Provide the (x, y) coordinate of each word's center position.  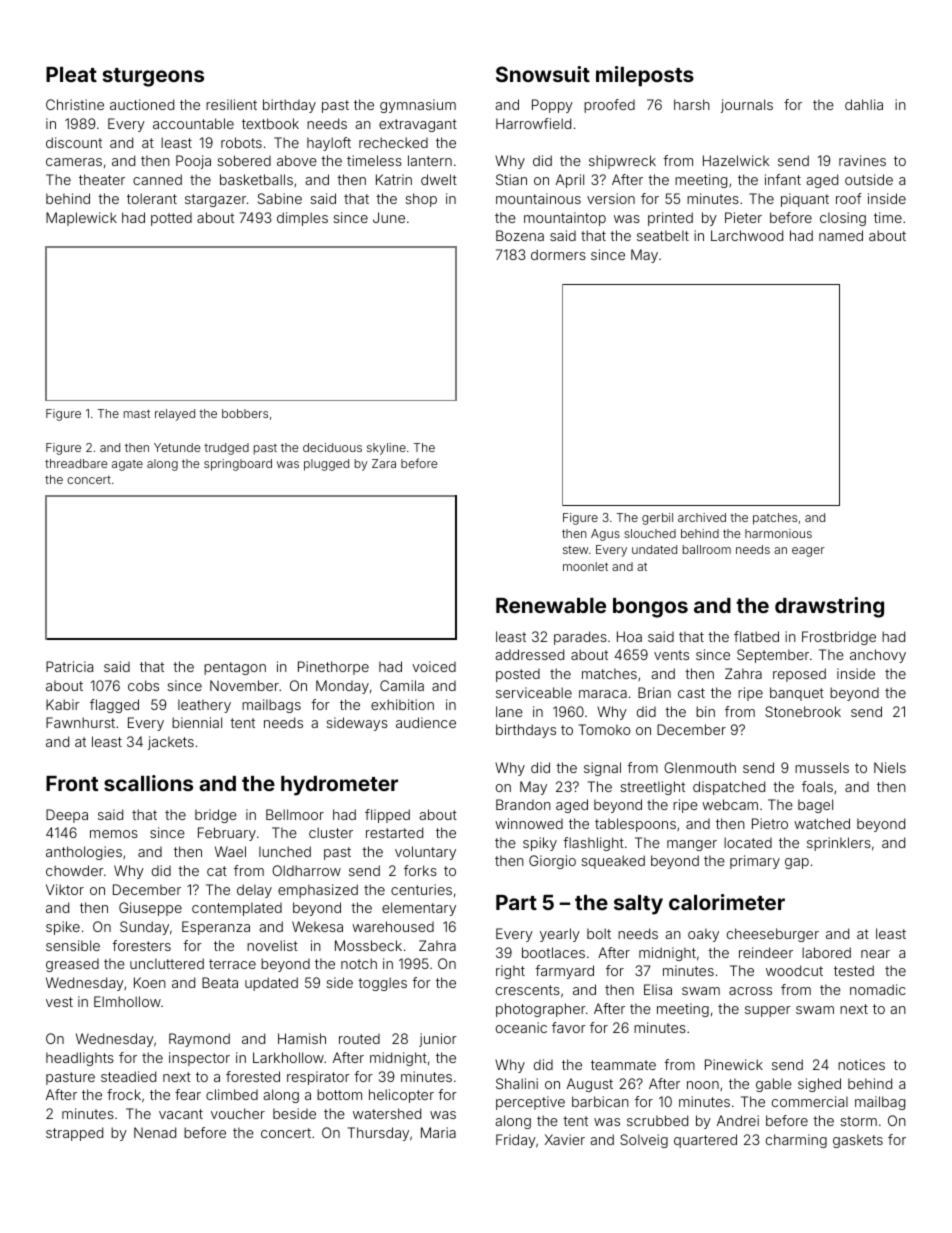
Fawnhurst (80, 722)
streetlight (652, 788)
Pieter (743, 217)
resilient (231, 104)
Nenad (155, 1132)
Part (516, 902)
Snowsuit (543, 74)
